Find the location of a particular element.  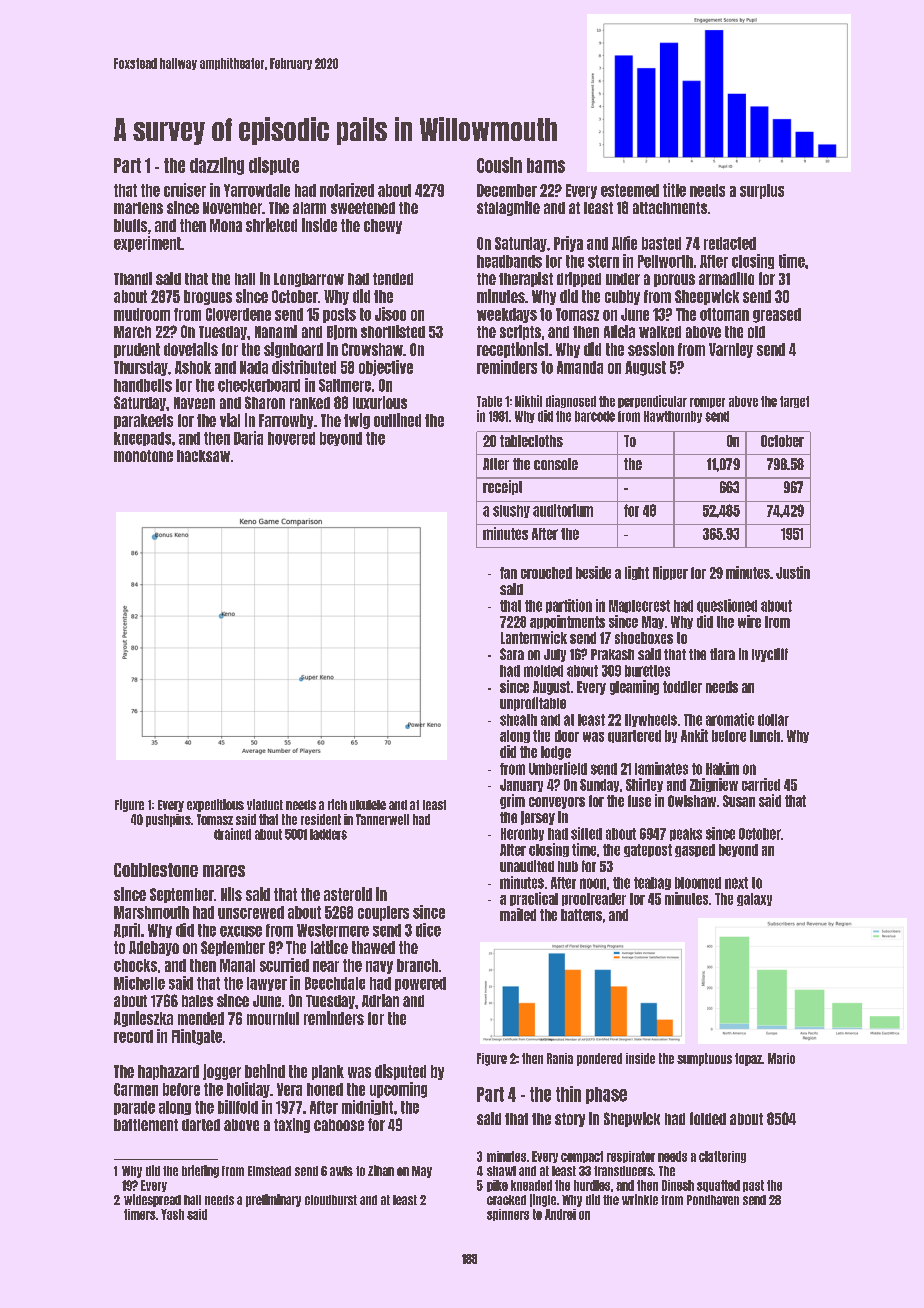

notarized is located at coordinates (347, 190).
